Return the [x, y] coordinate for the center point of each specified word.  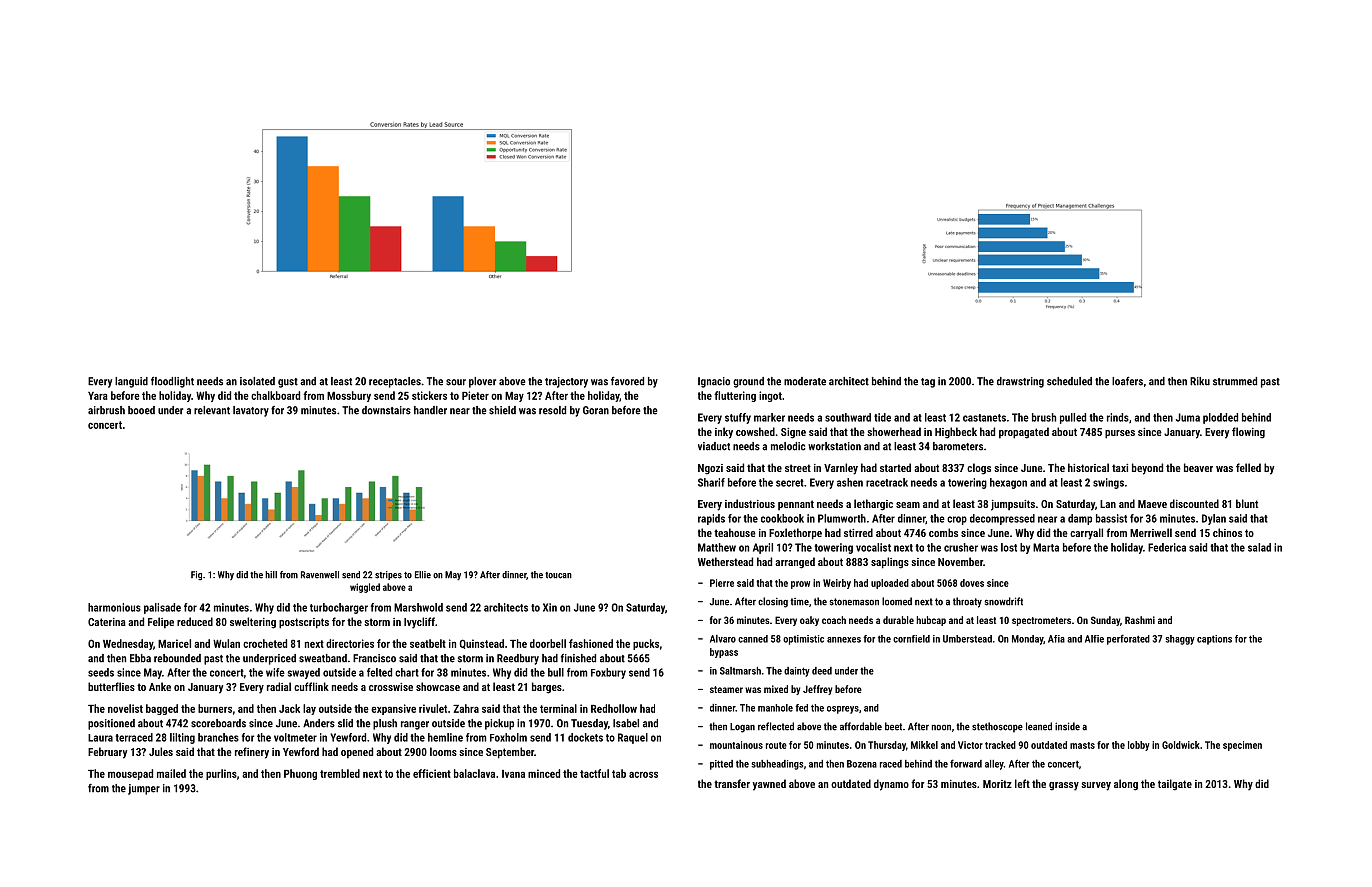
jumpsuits [1013, 505]
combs [943, 532]
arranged [795, 563]
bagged [162, 709]
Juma [1188, 417]
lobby [1139, 746]
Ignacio [714, 382]
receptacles [395, 382]
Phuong [300, 774]
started [895, 467]
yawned [769, 785]
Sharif [711, 482]
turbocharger [339, 608]
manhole [775, 708]
